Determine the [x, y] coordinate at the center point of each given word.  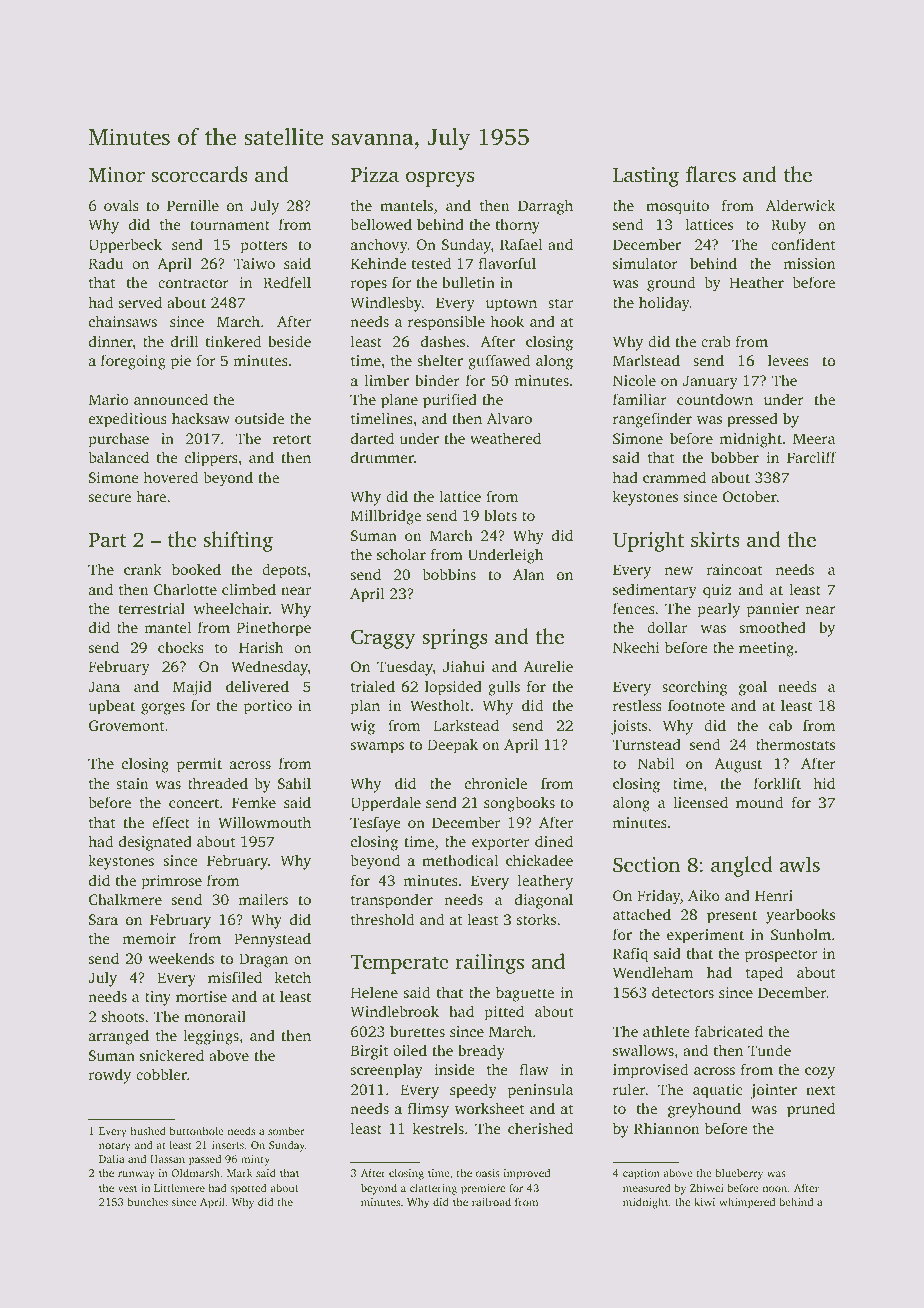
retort [292, 439]
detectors [683, 992]
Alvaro [509, 418]
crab [716, 341]
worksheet [490, 1108]
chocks [181, 647]
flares [711, 174]
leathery [545, 882]
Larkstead [466, 725]
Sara [103, 919]
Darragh [545, 207]
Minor [117, 174]
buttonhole [196, 1130]
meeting [766, 649]
